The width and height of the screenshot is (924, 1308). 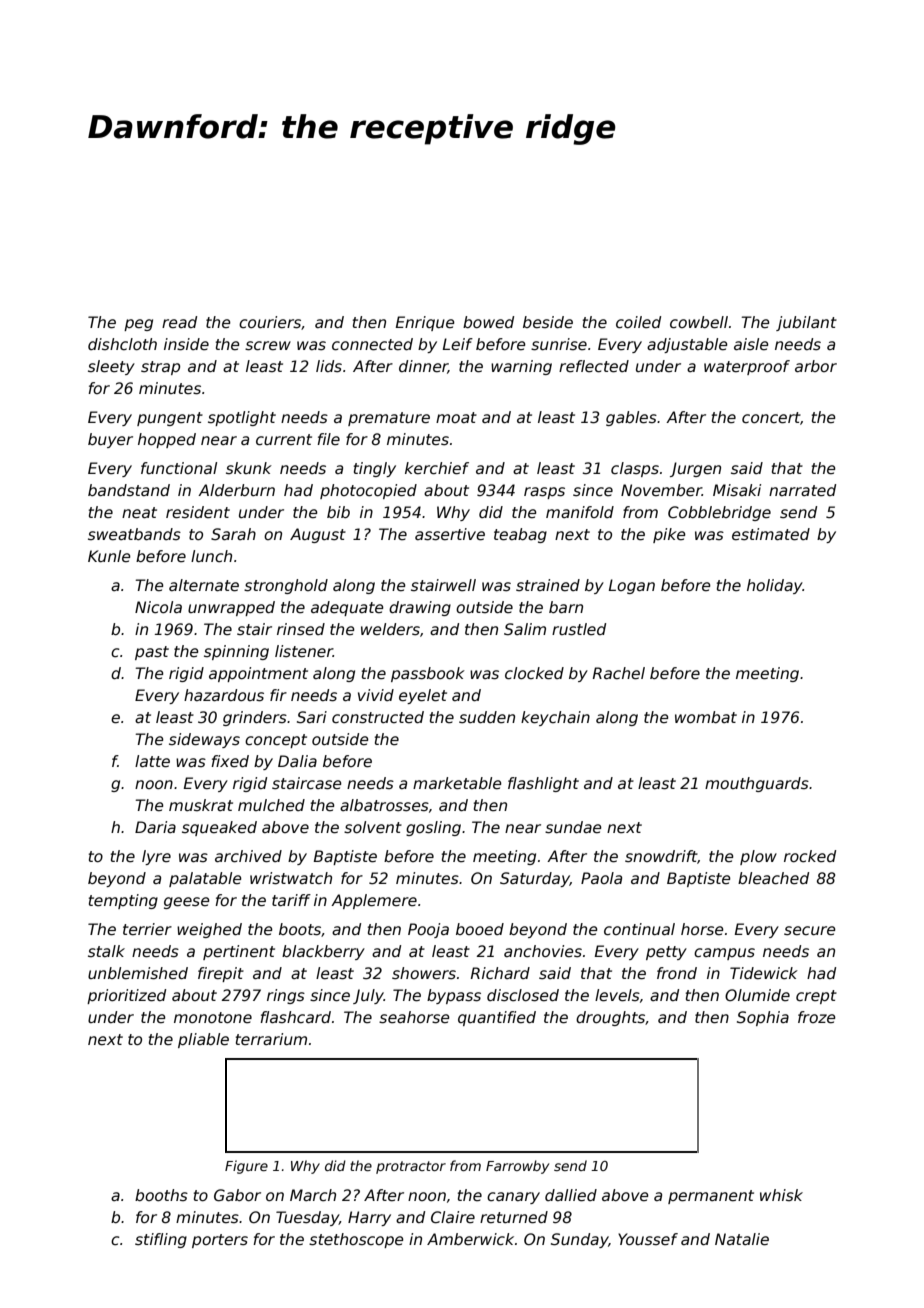 What do you see at coordinates (155, 827) in the screenshot?
I see `Daria` at bounding box center [155, 827].
